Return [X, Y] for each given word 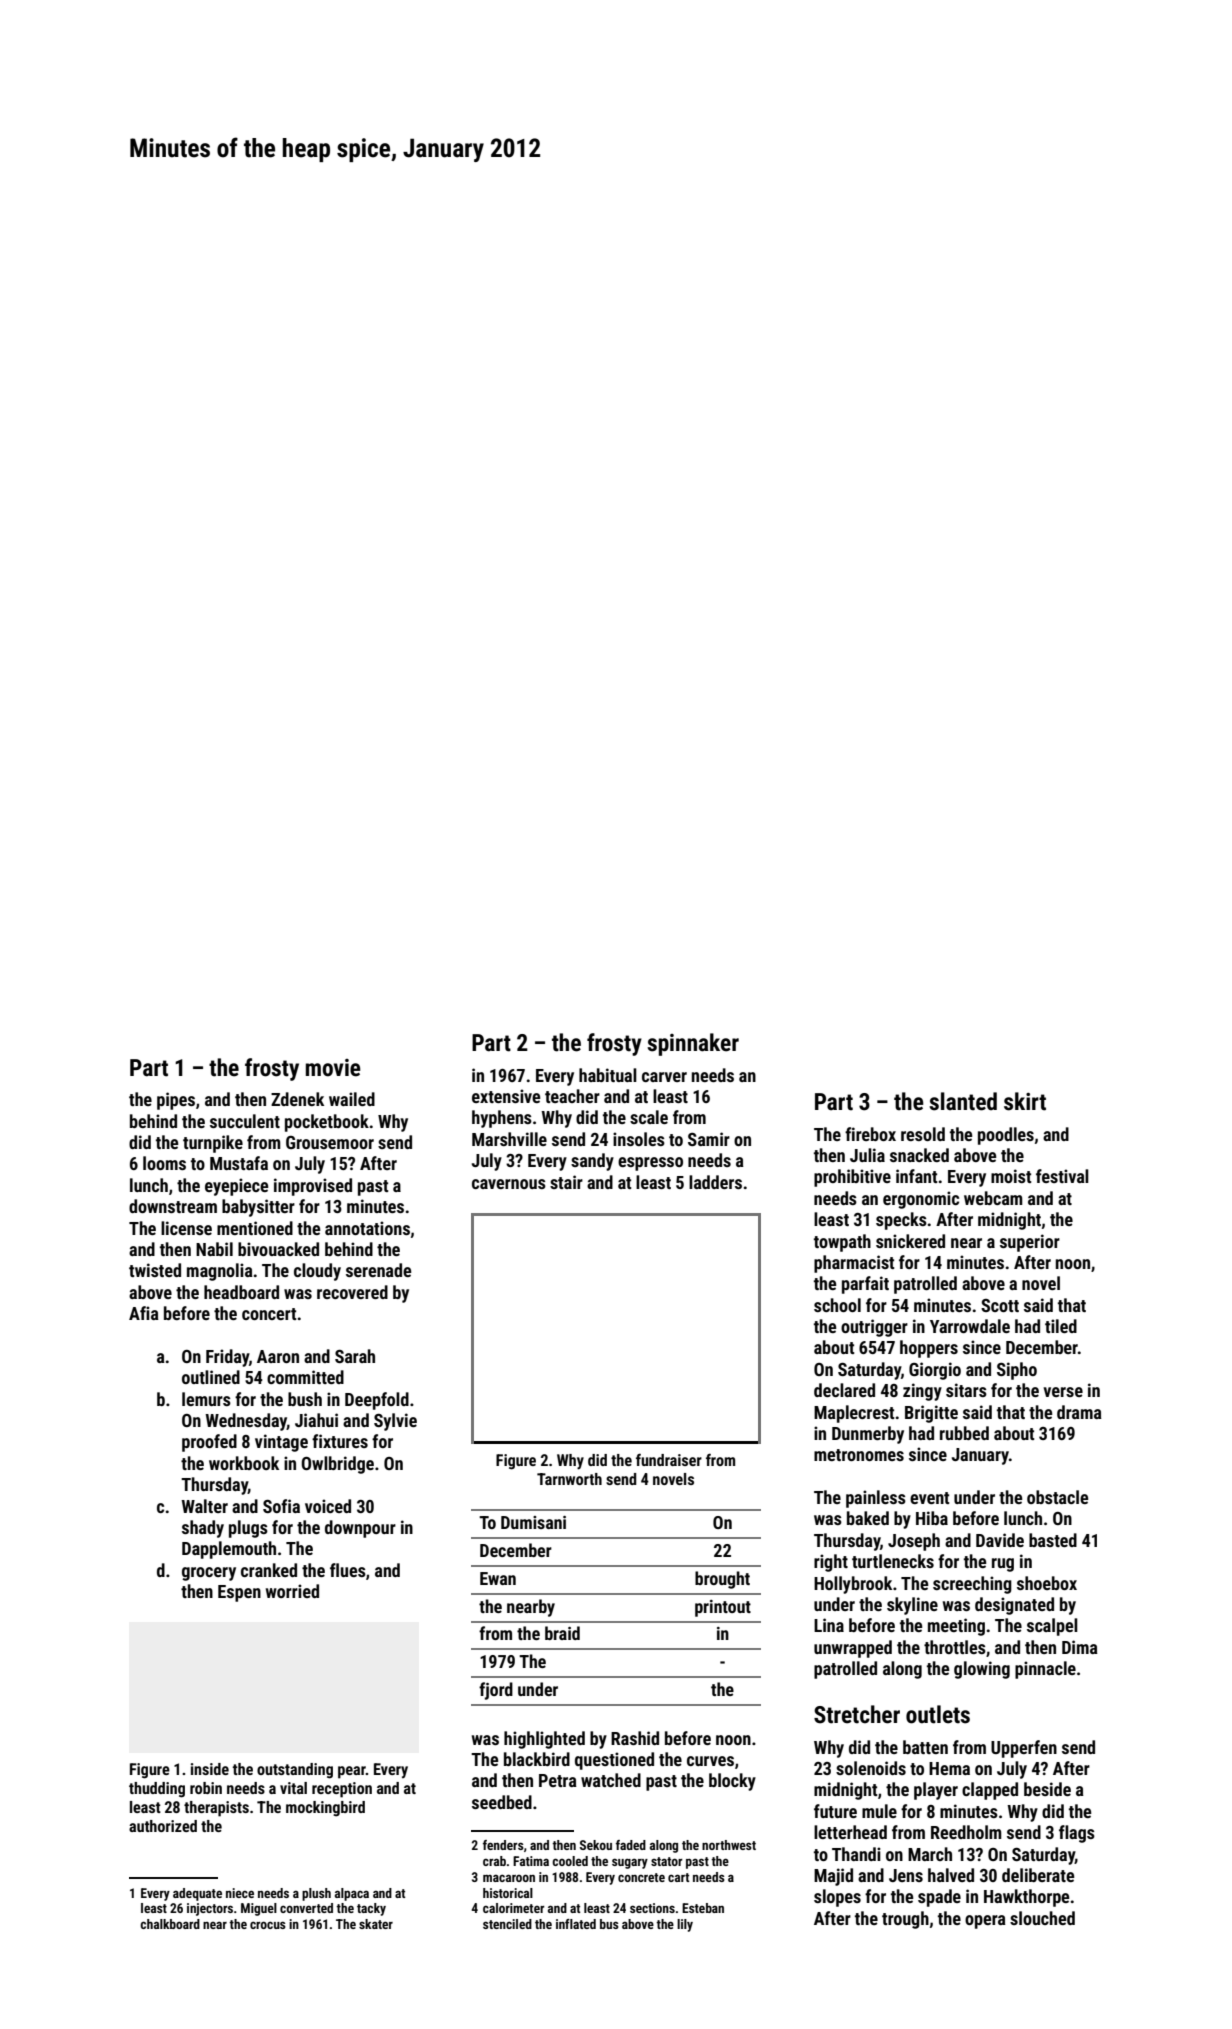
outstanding [295, 1771]
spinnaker [693, 1044]
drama [1079, 1412]
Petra [558, 1780]
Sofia [281, 1506]
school [837, 1305]
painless [876, 1499]
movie [333, 1068]
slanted [963, 1101]
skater [376, 1924]
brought [722, 1580]
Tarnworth [569, 1479]
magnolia [220, 1272]
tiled [1061, 1326]
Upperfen [1024, 1749]
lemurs [206, 1399]
